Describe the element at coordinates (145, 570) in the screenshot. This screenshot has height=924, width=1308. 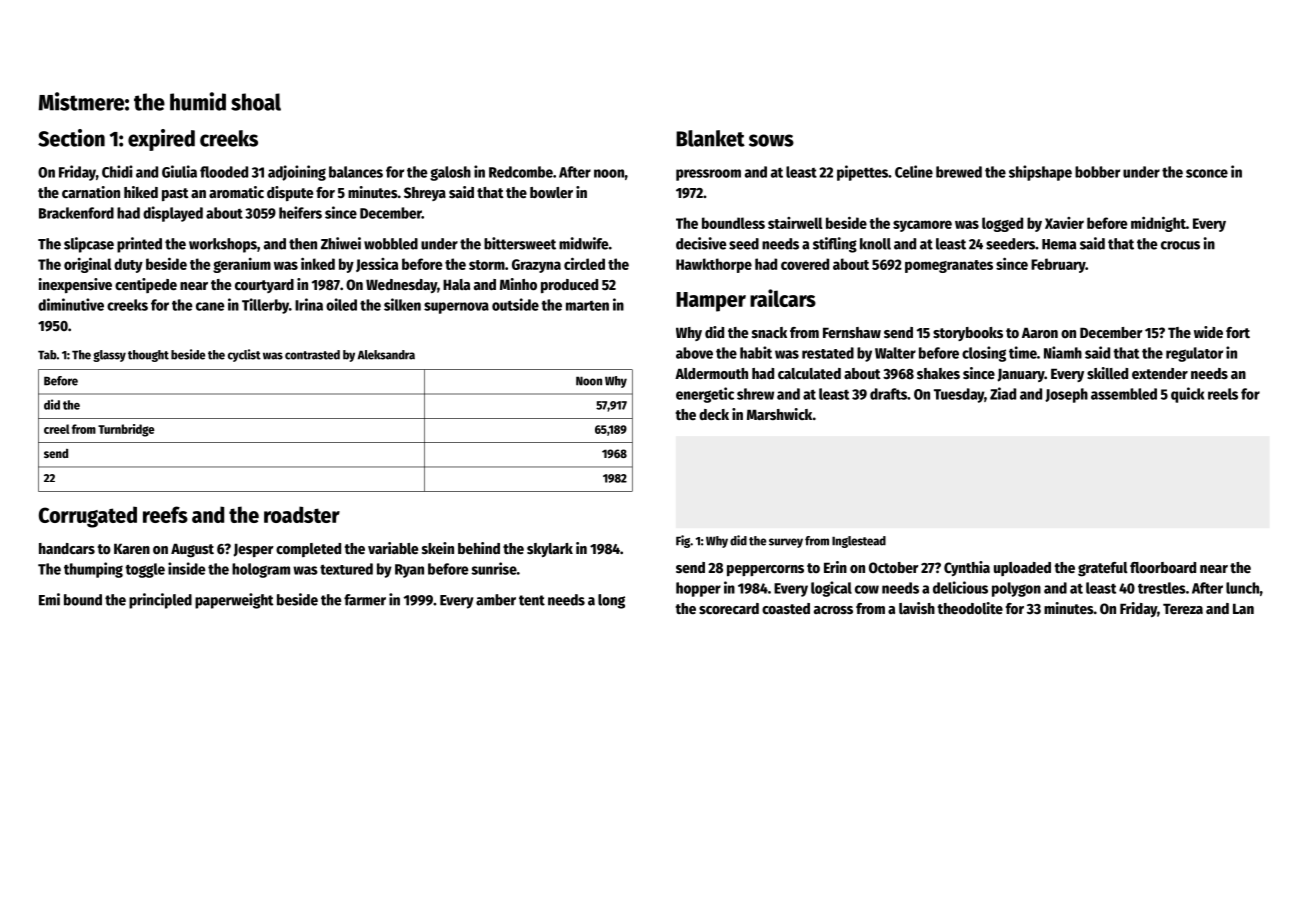
I see `toggle` at that location.
